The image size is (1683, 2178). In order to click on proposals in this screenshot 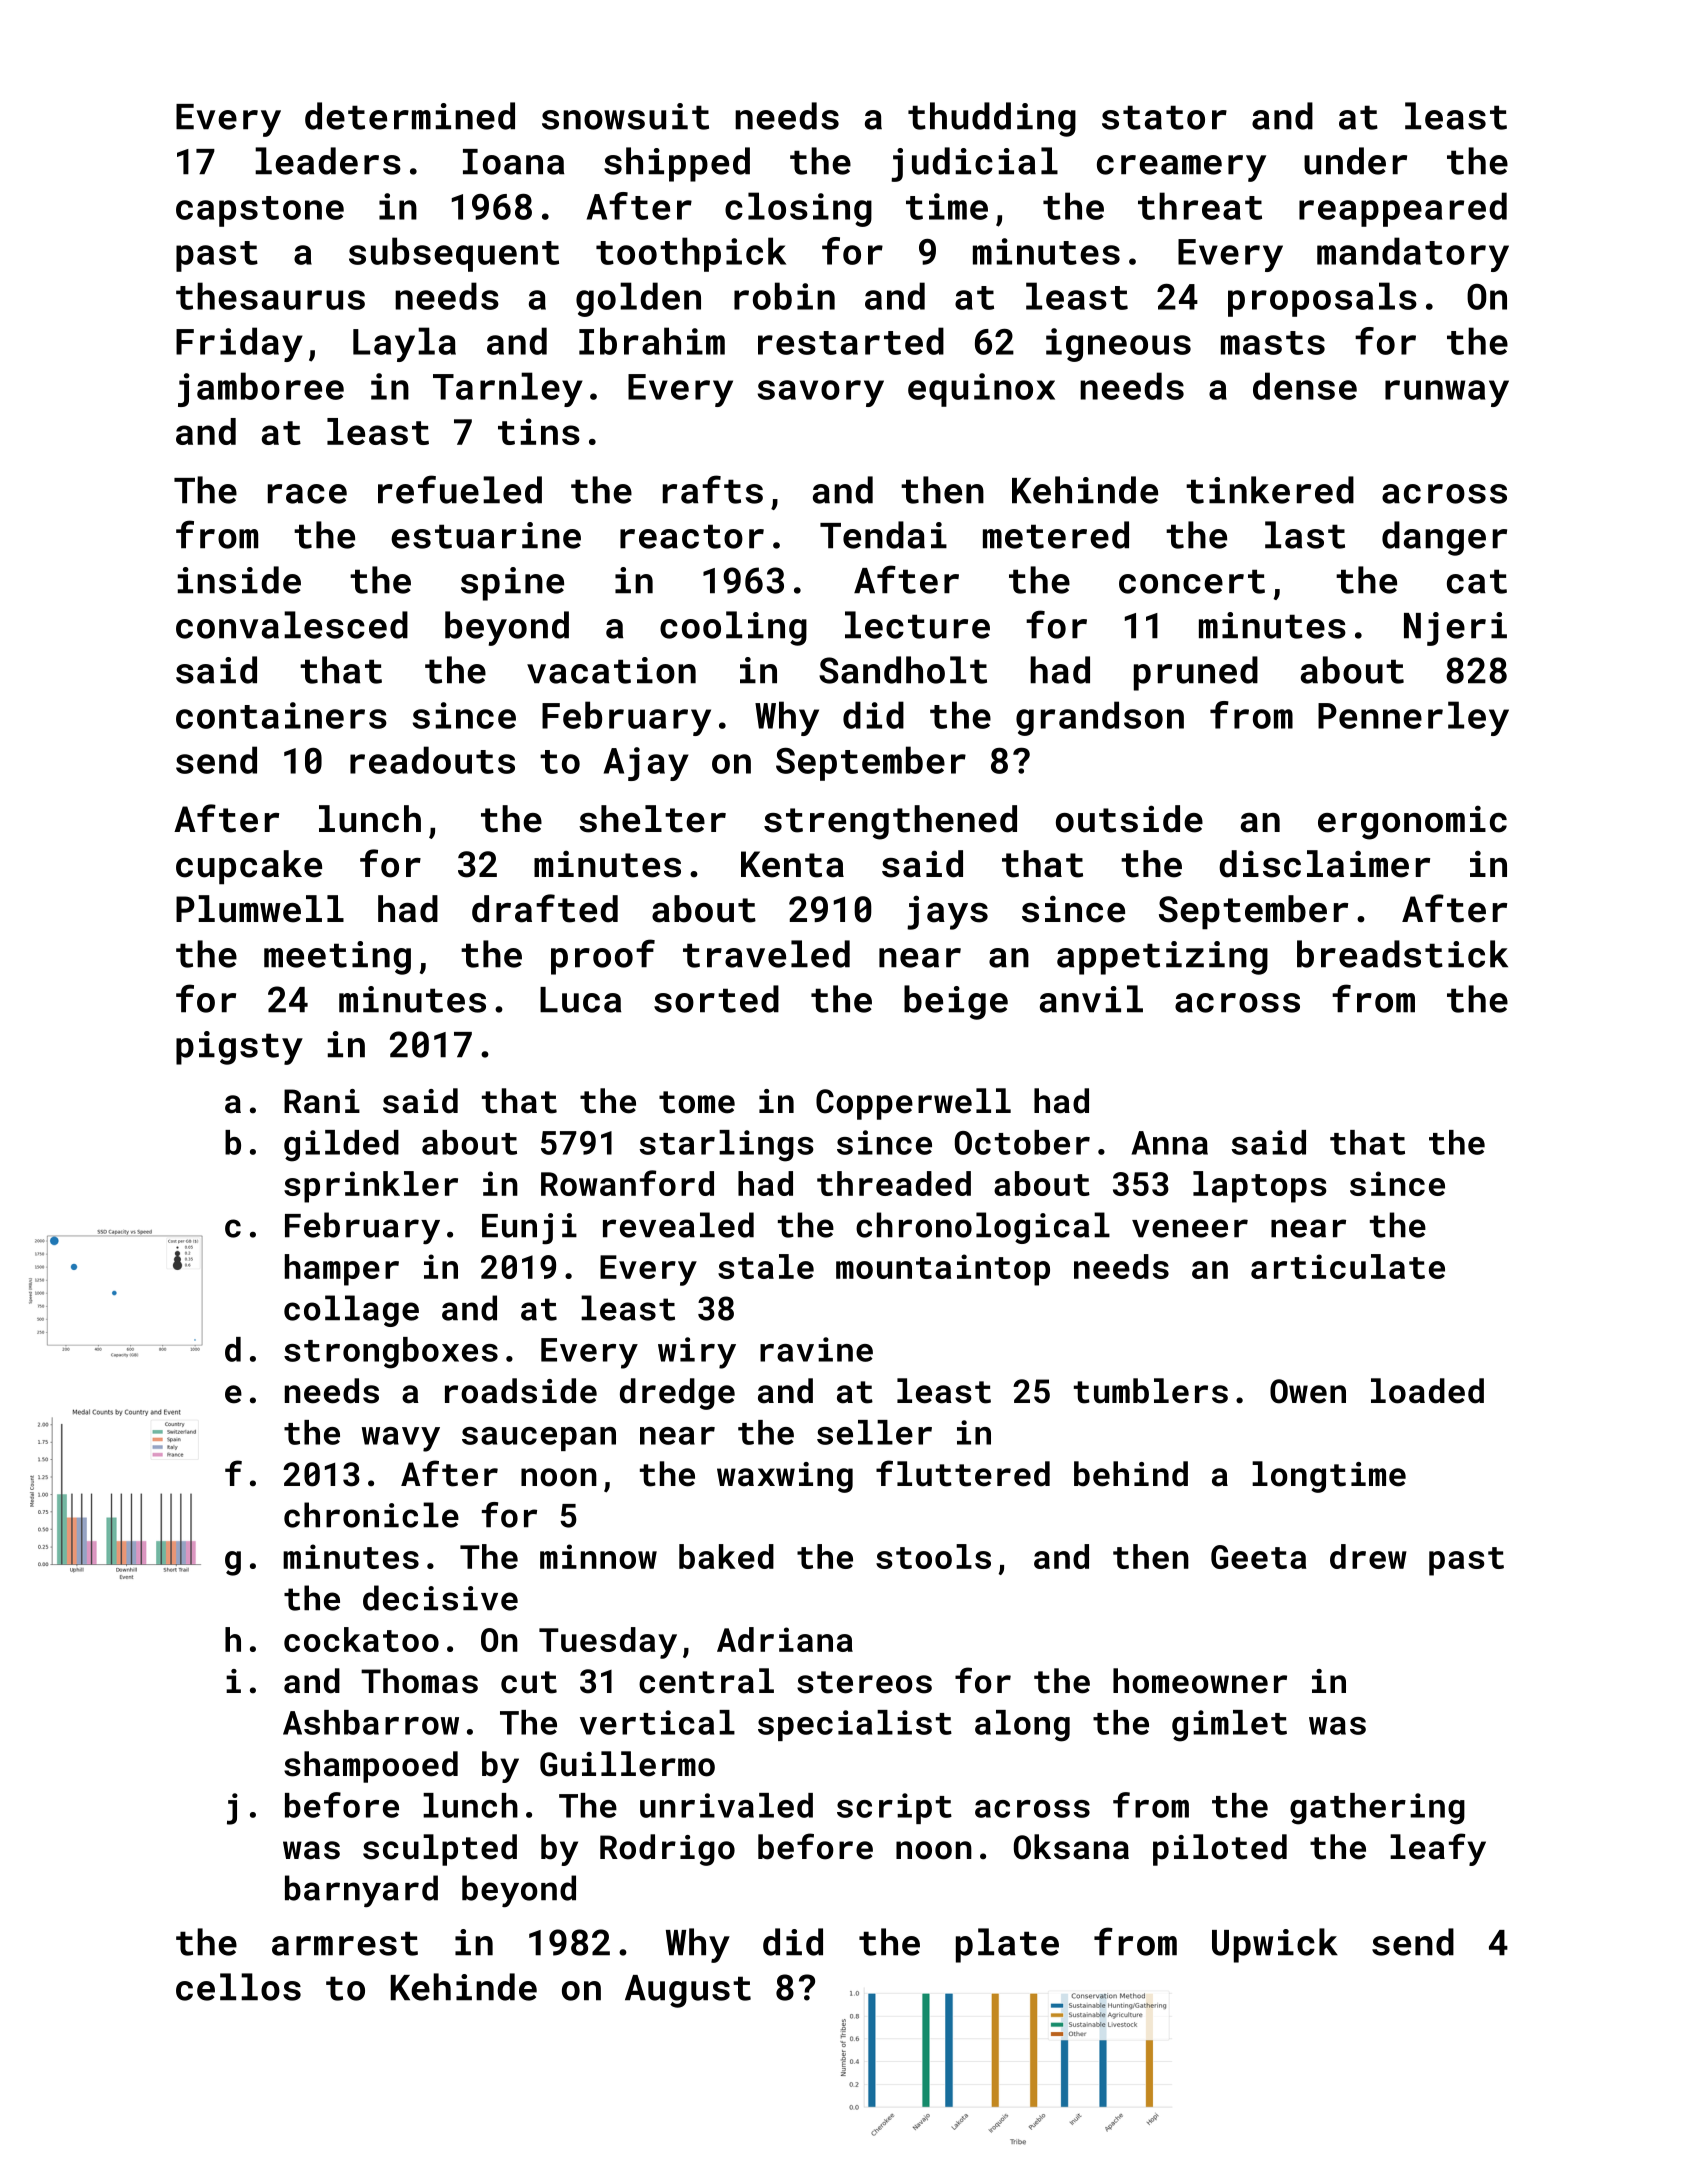, I will do `click(1322, 299)`.
